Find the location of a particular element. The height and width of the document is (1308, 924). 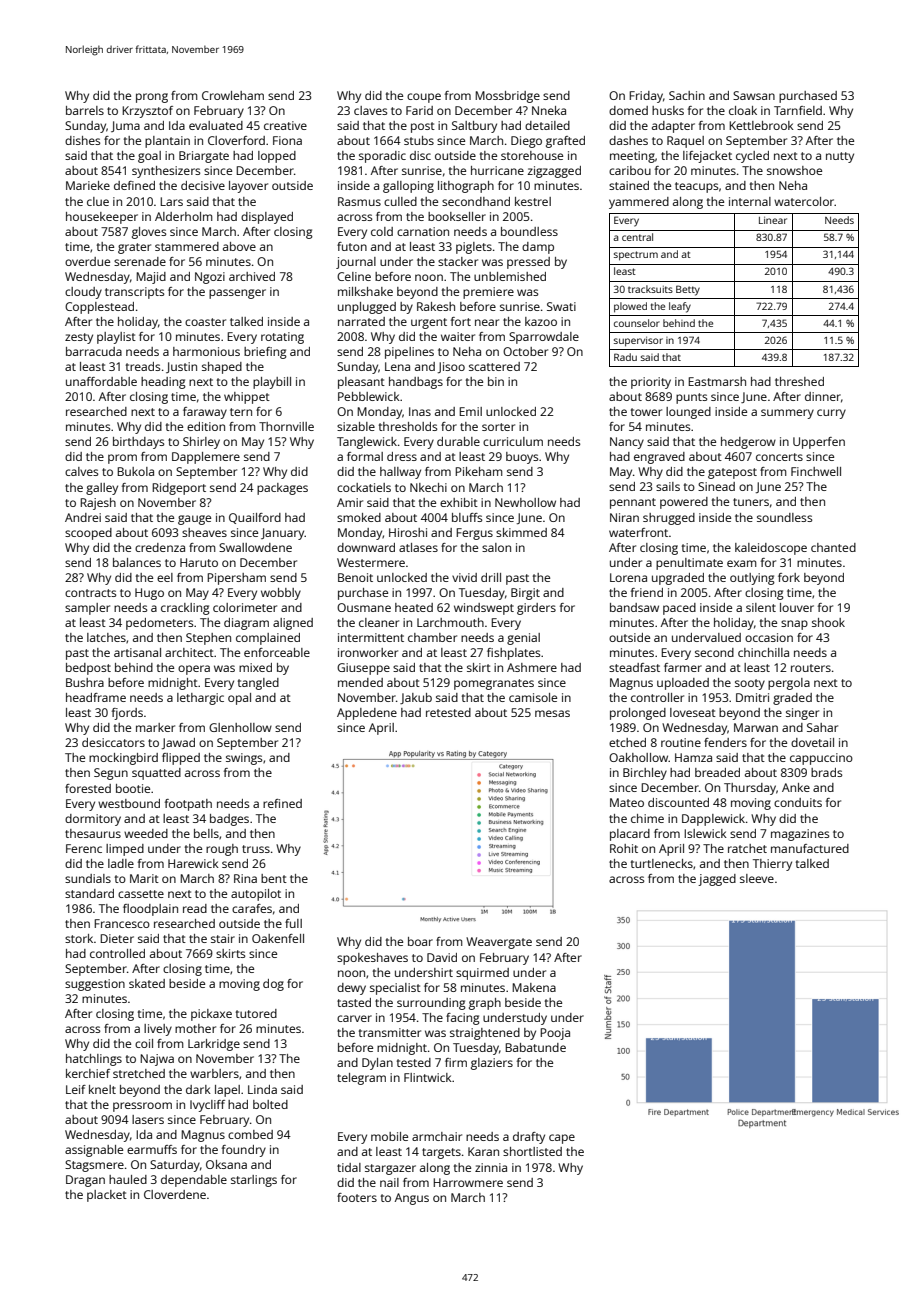

starlings is located at coordinates (254, 1181).
